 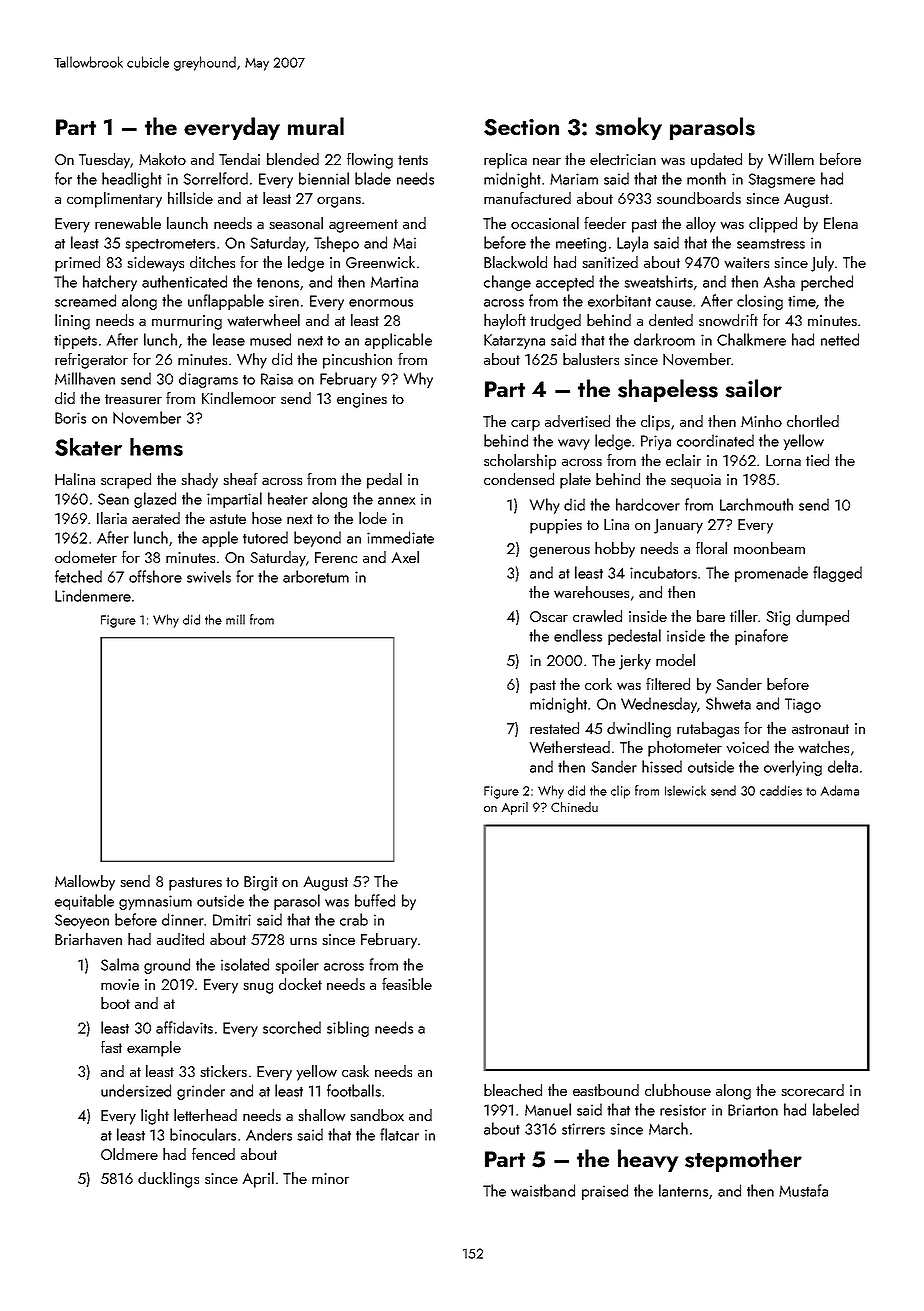 I want to click on flatcar, so click(x=399, y=1134).
